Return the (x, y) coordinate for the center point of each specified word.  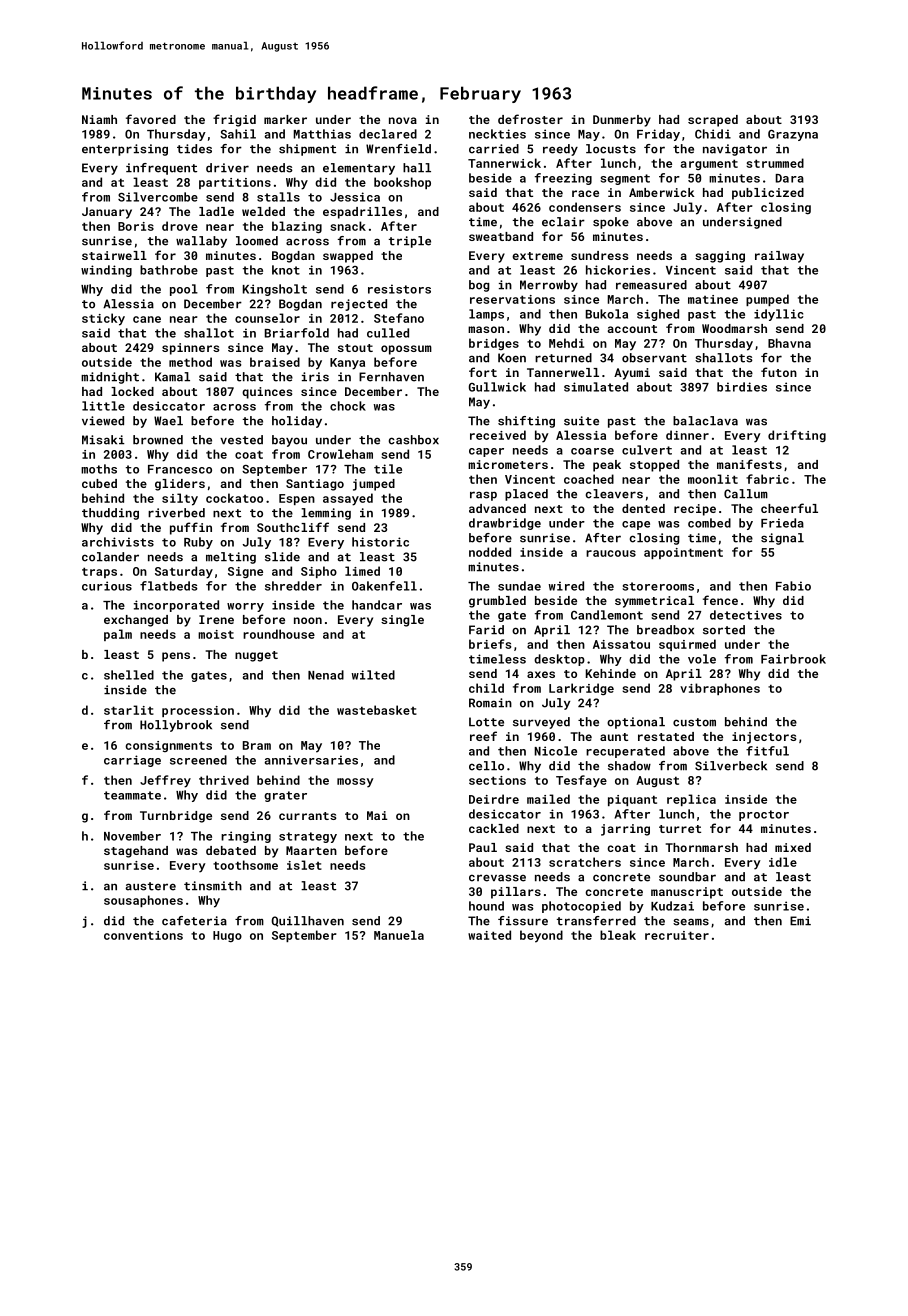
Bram (257, 745)
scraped (713, 121)
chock (348, 406)
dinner (687, 435)
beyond (541, 936)
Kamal (172, 377)
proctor (764, 815)
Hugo (227, 937)
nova (403, 120)
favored (151, 119)
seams (691, 922)
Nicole (555, 751)
